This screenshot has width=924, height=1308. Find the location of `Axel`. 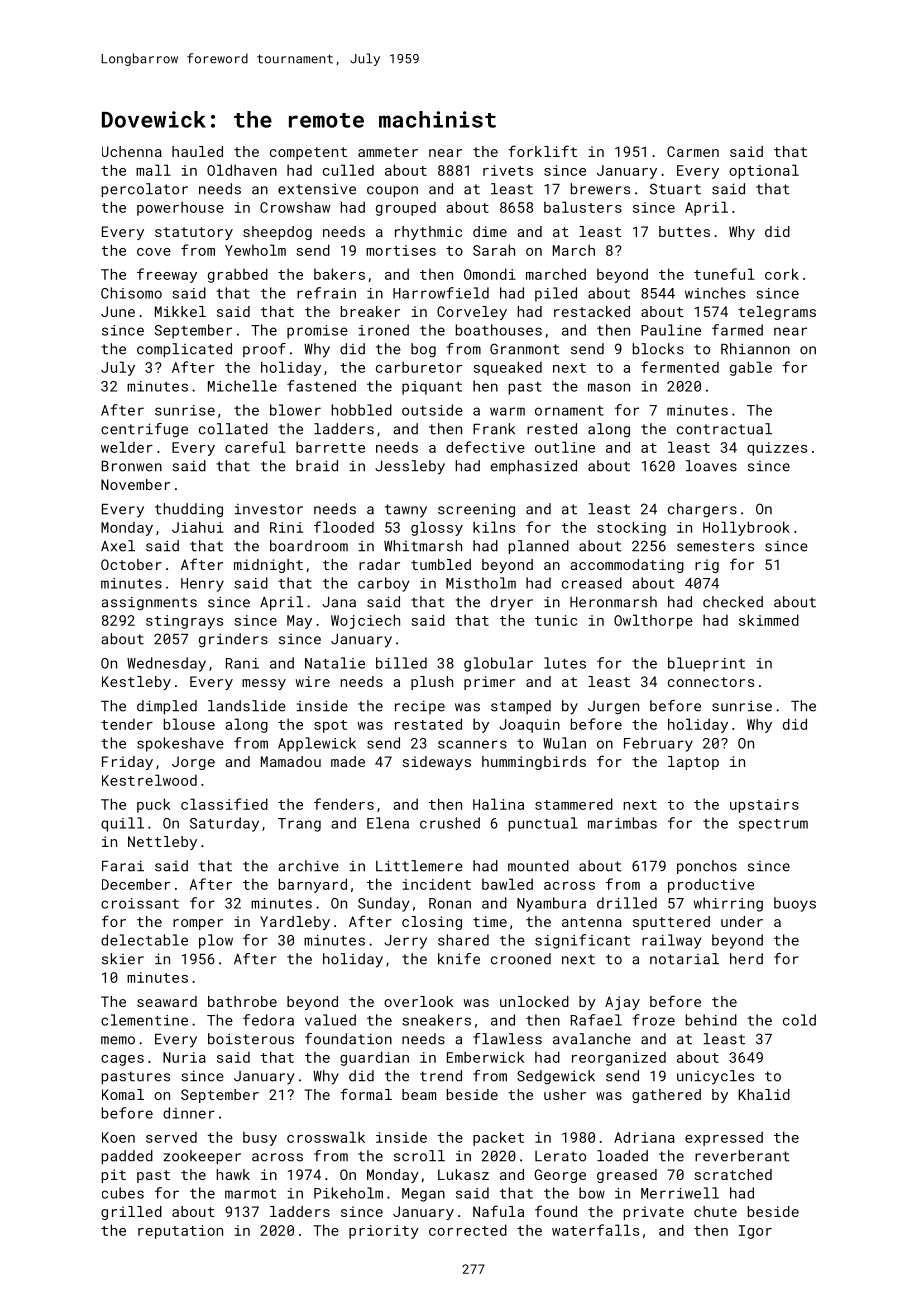

Axel is located at coordinates (118, 546).
